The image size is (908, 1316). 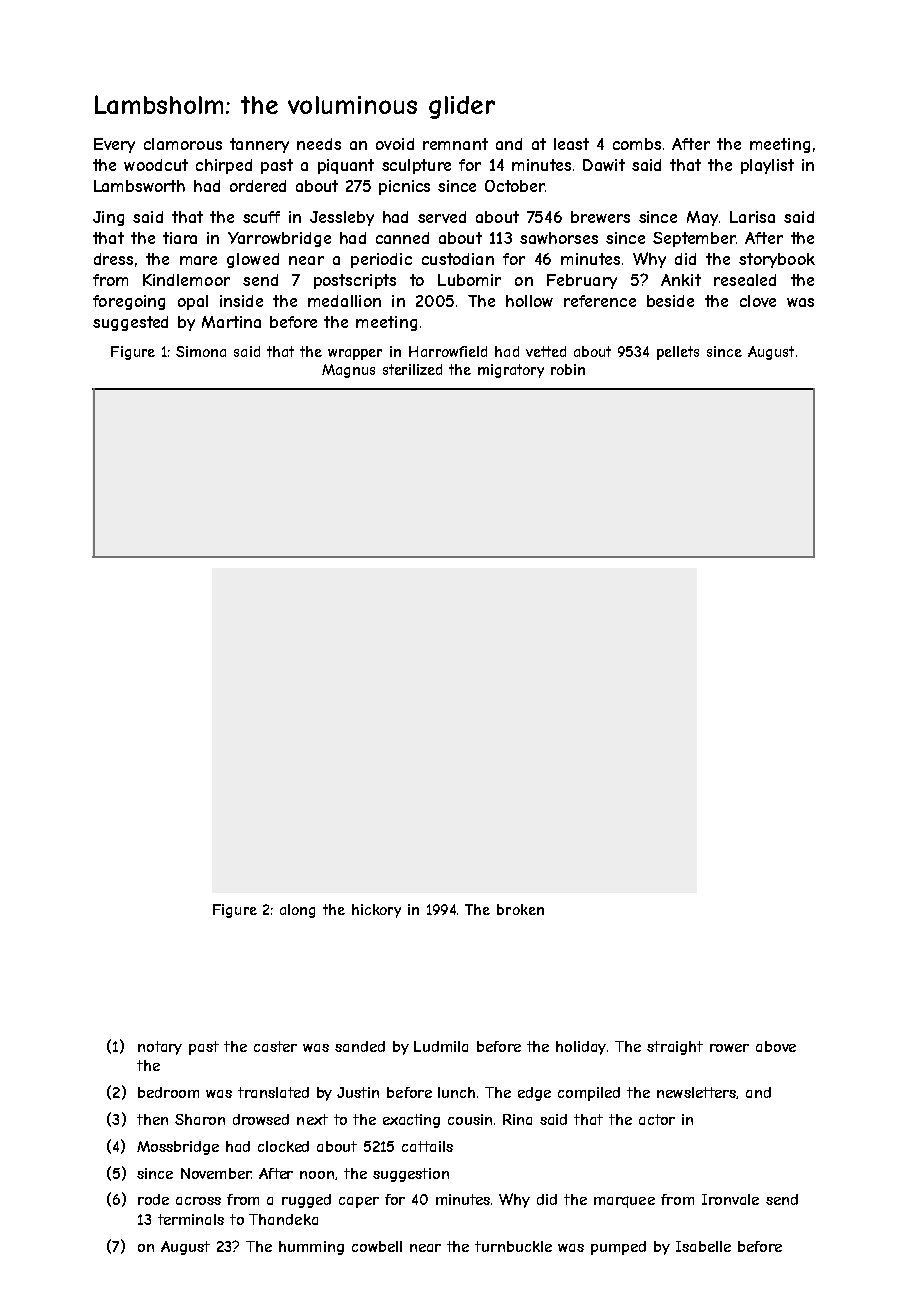 What do you see at coordinates (511, 371) in the image?
I see `migratory` at bounding box center [511, 371].
